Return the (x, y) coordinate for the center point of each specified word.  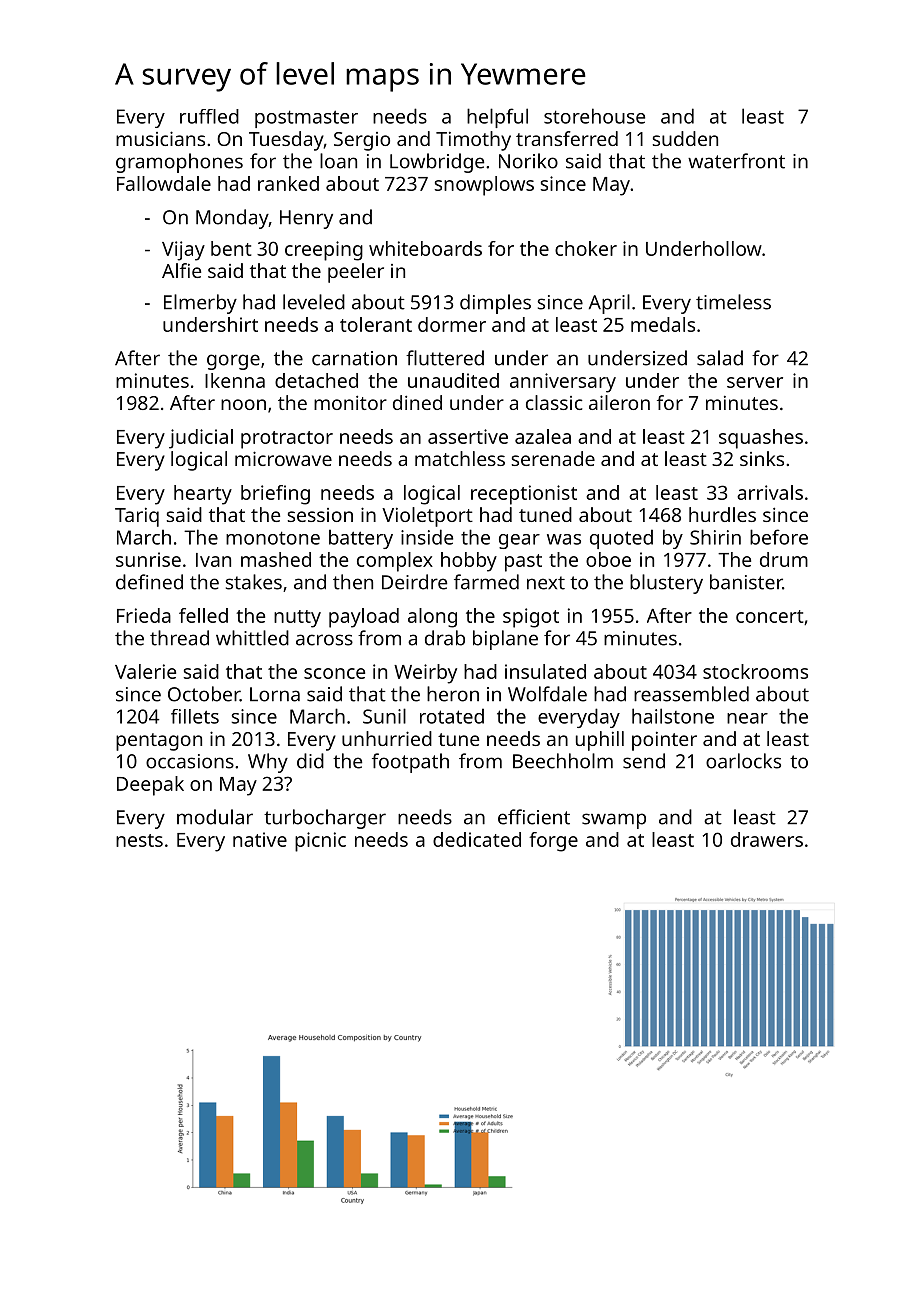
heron (453, 694)
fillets (195, 716)
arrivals (770, 492)
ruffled (209, 116)
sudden (685, 138)
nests (139, 840)
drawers (767, 839)
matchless (460, 458)
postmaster (306, 119)
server (755, 382)
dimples (495, 304)
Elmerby (200, 304)
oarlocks (743, 761)
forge (553, 842)
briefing (275, 495)
